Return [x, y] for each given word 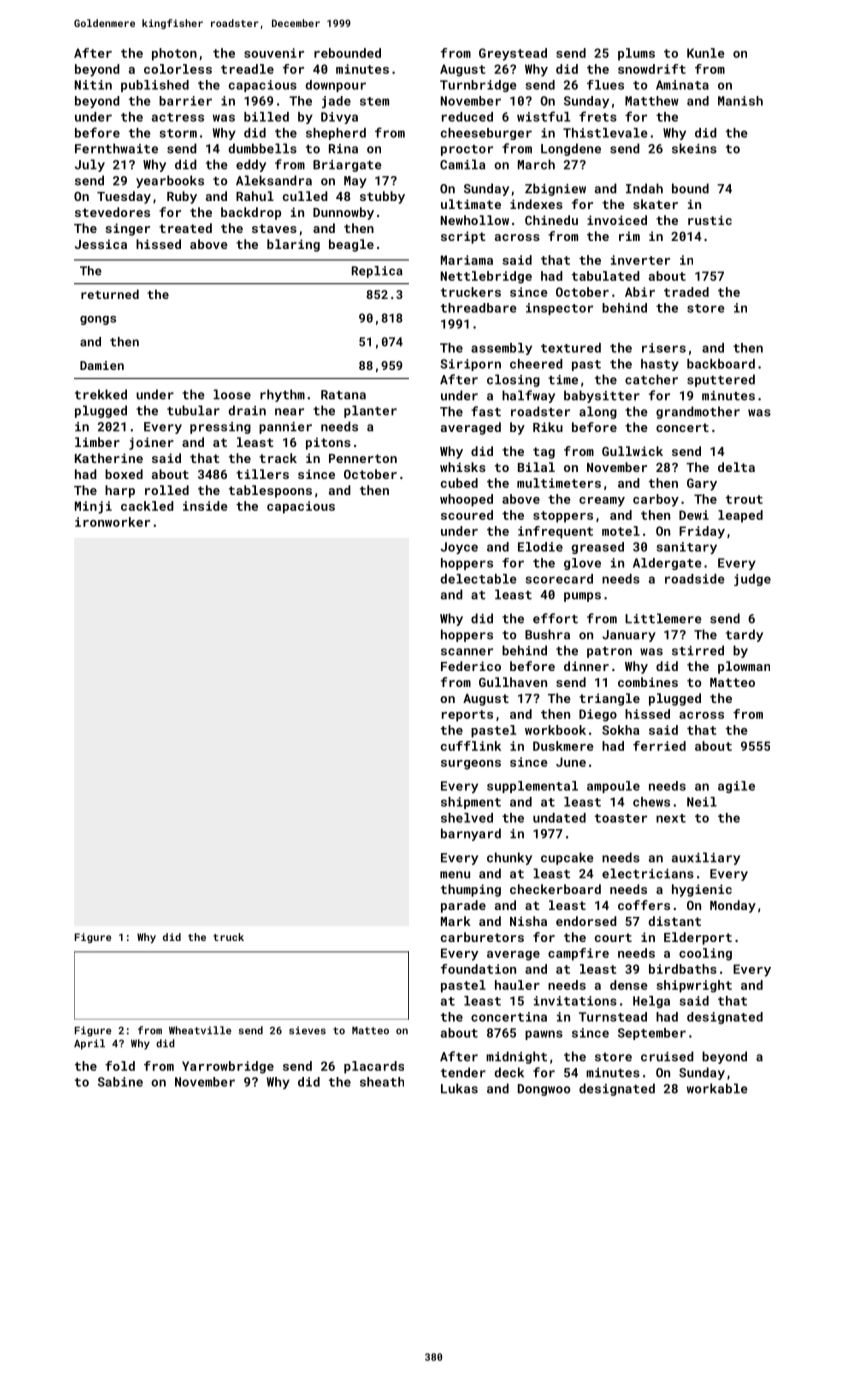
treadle [247, 69]
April [89, 1044]
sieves [307, 1030]
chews [651, 802]
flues [605, 85]
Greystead [513, 54]
